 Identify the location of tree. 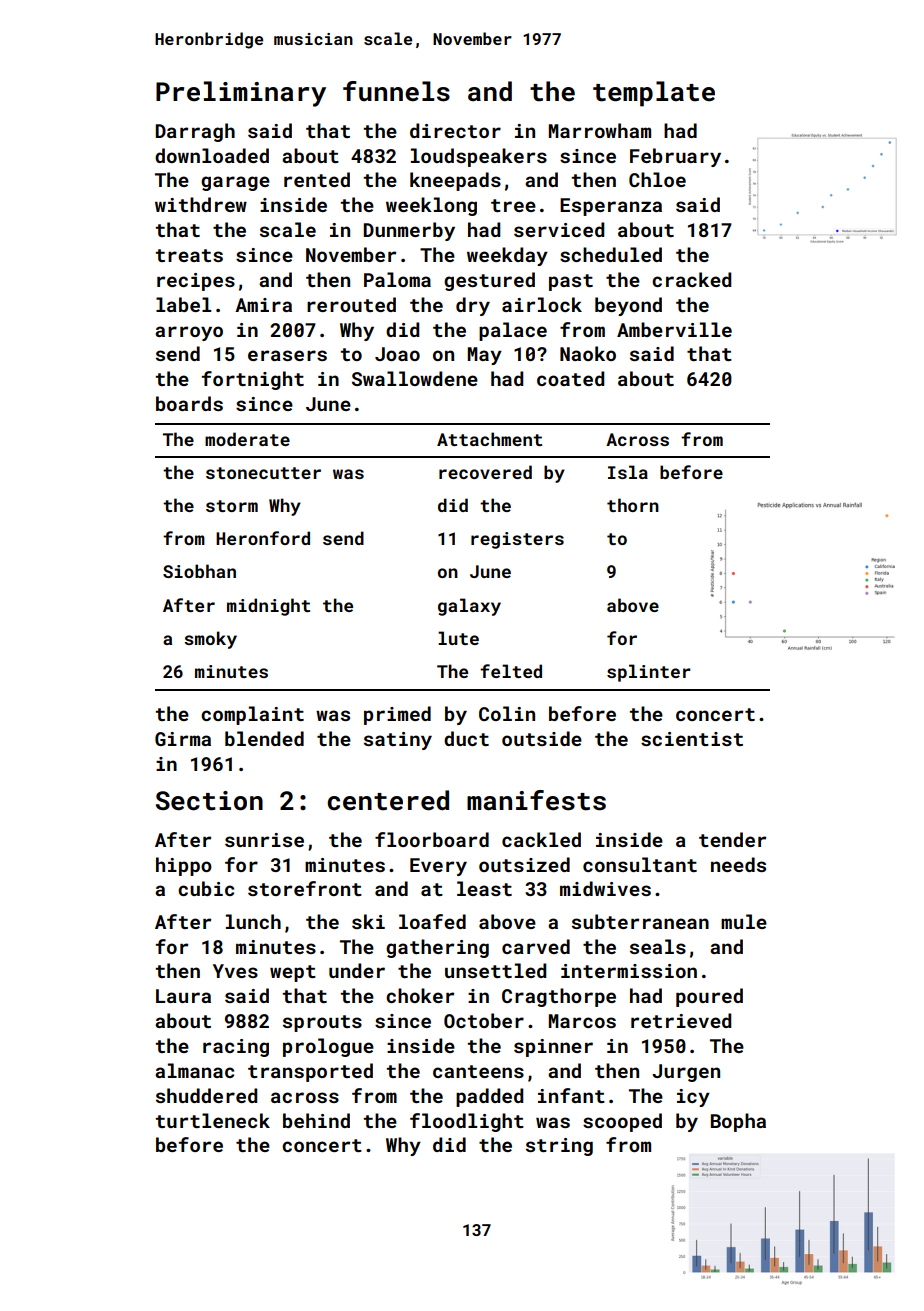
(513, 205).
